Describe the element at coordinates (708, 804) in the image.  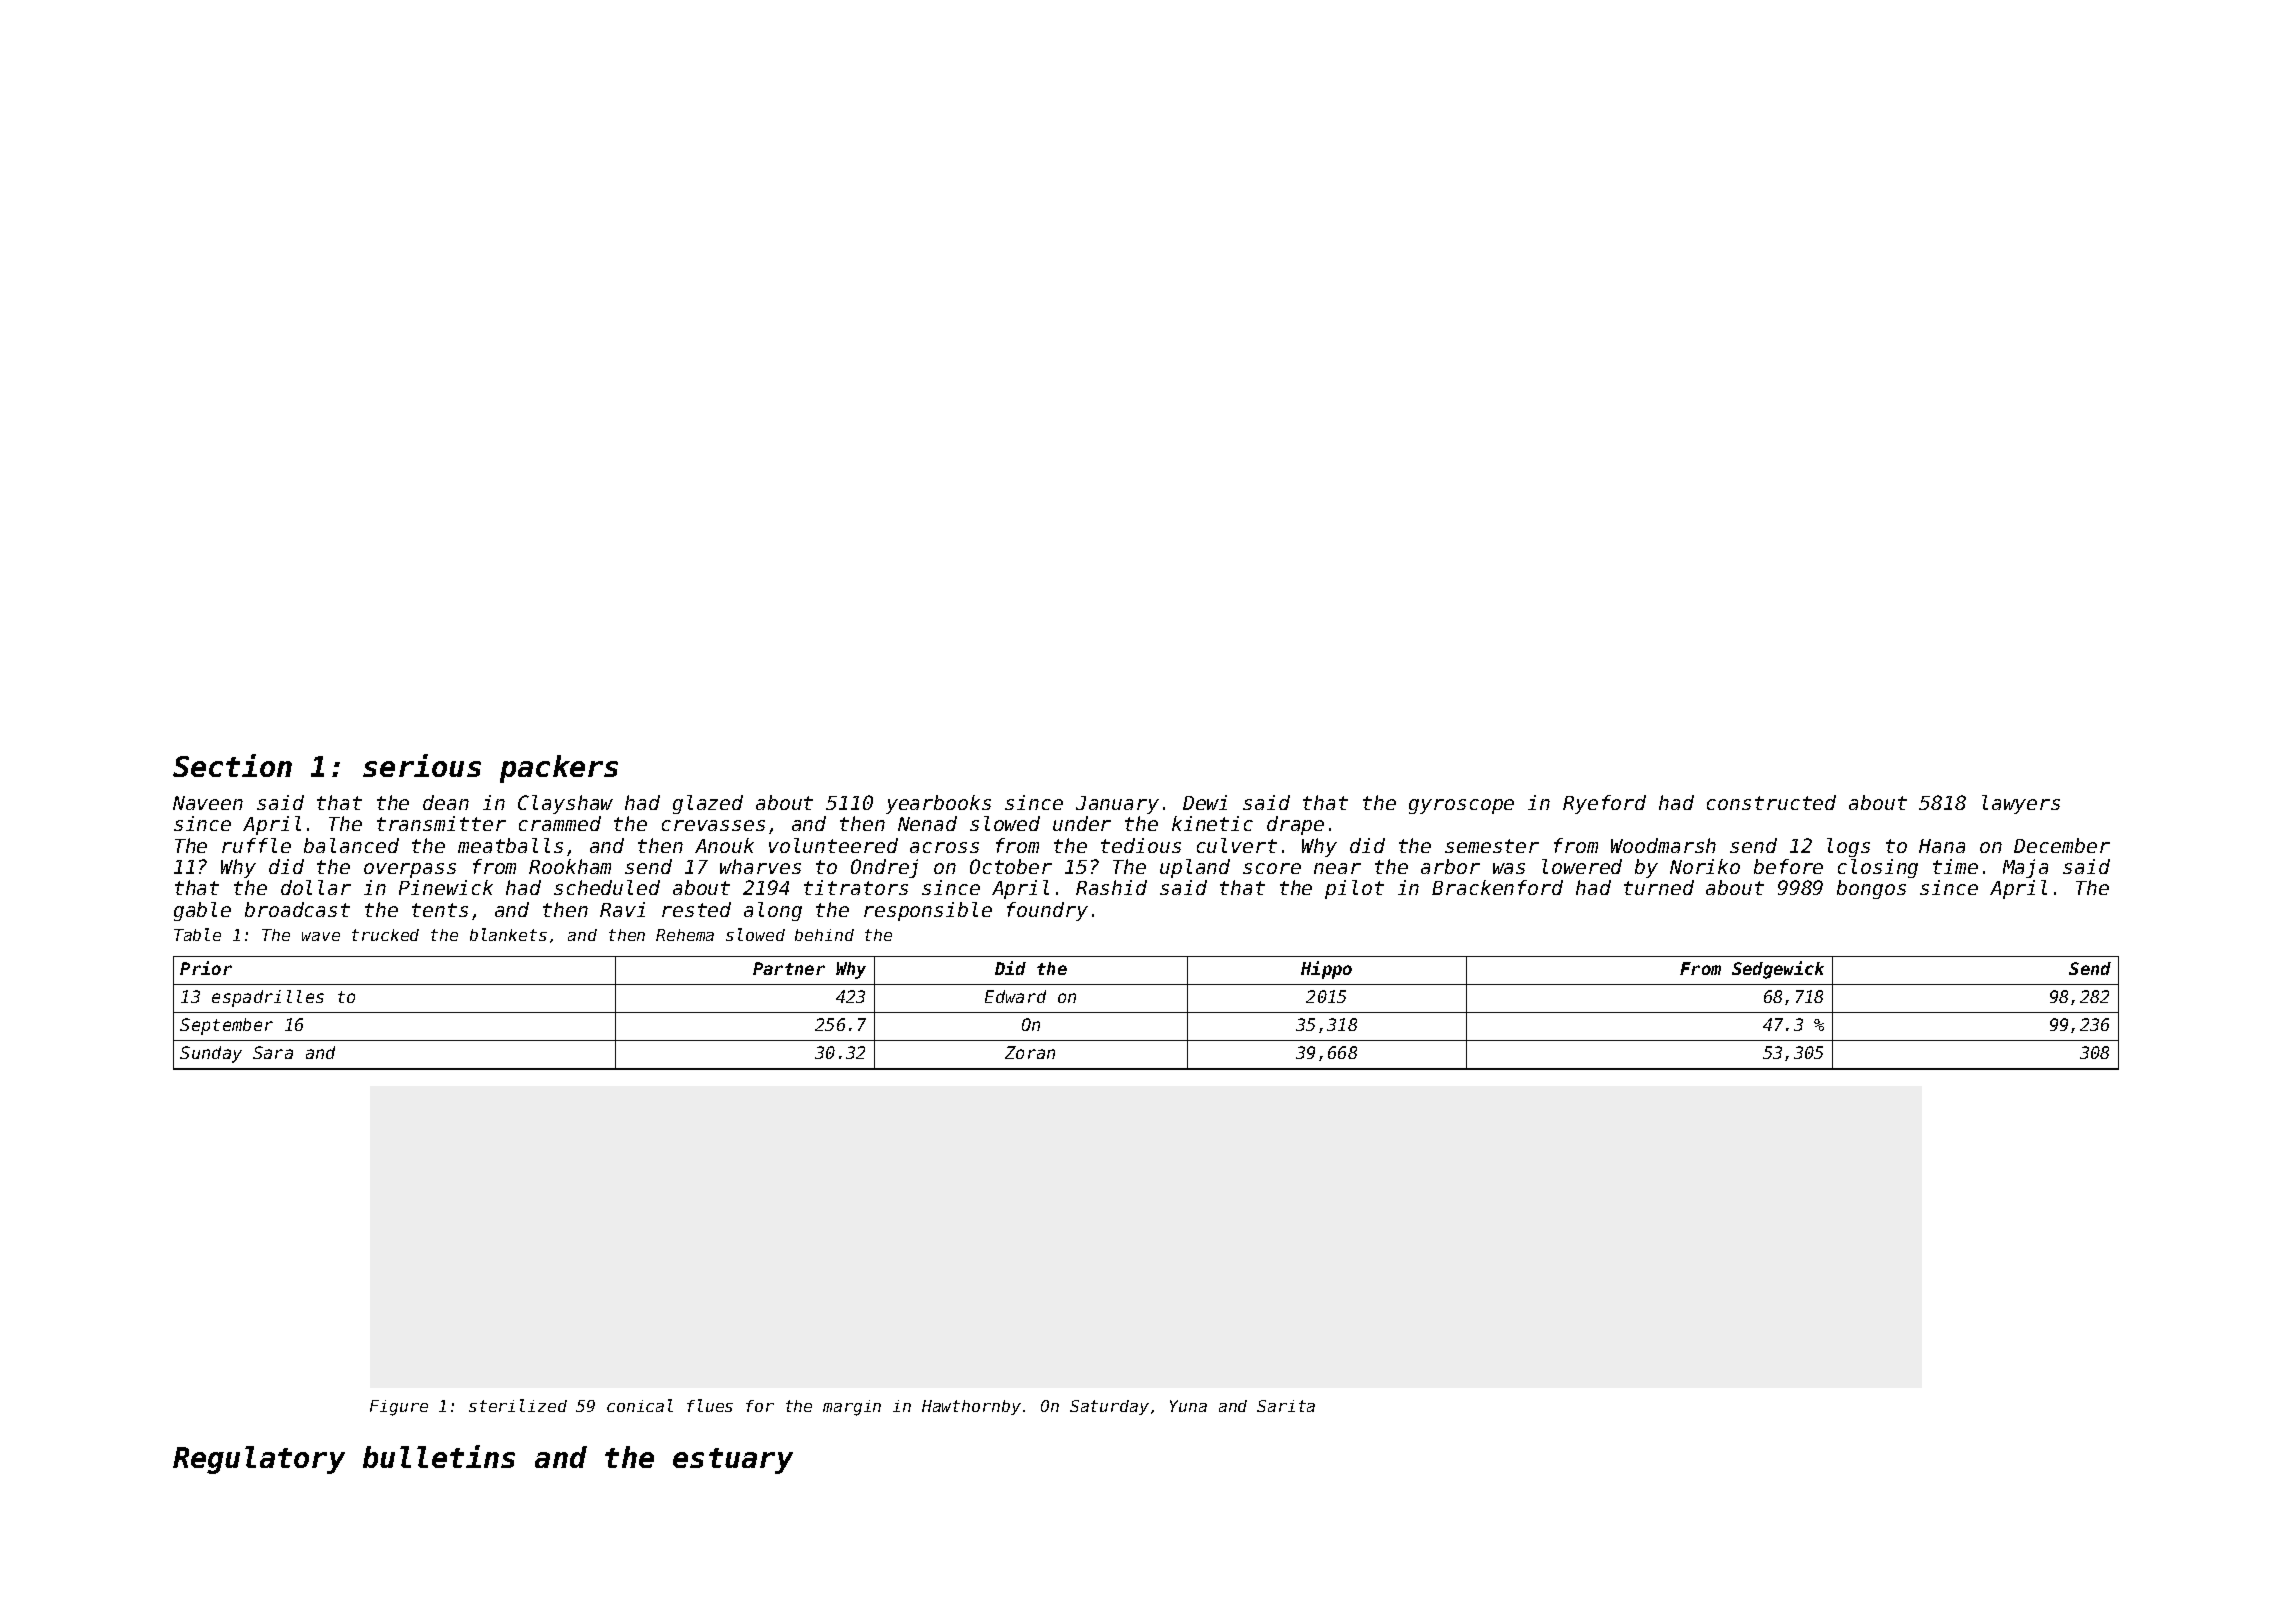
I see `glazed` at that location.
